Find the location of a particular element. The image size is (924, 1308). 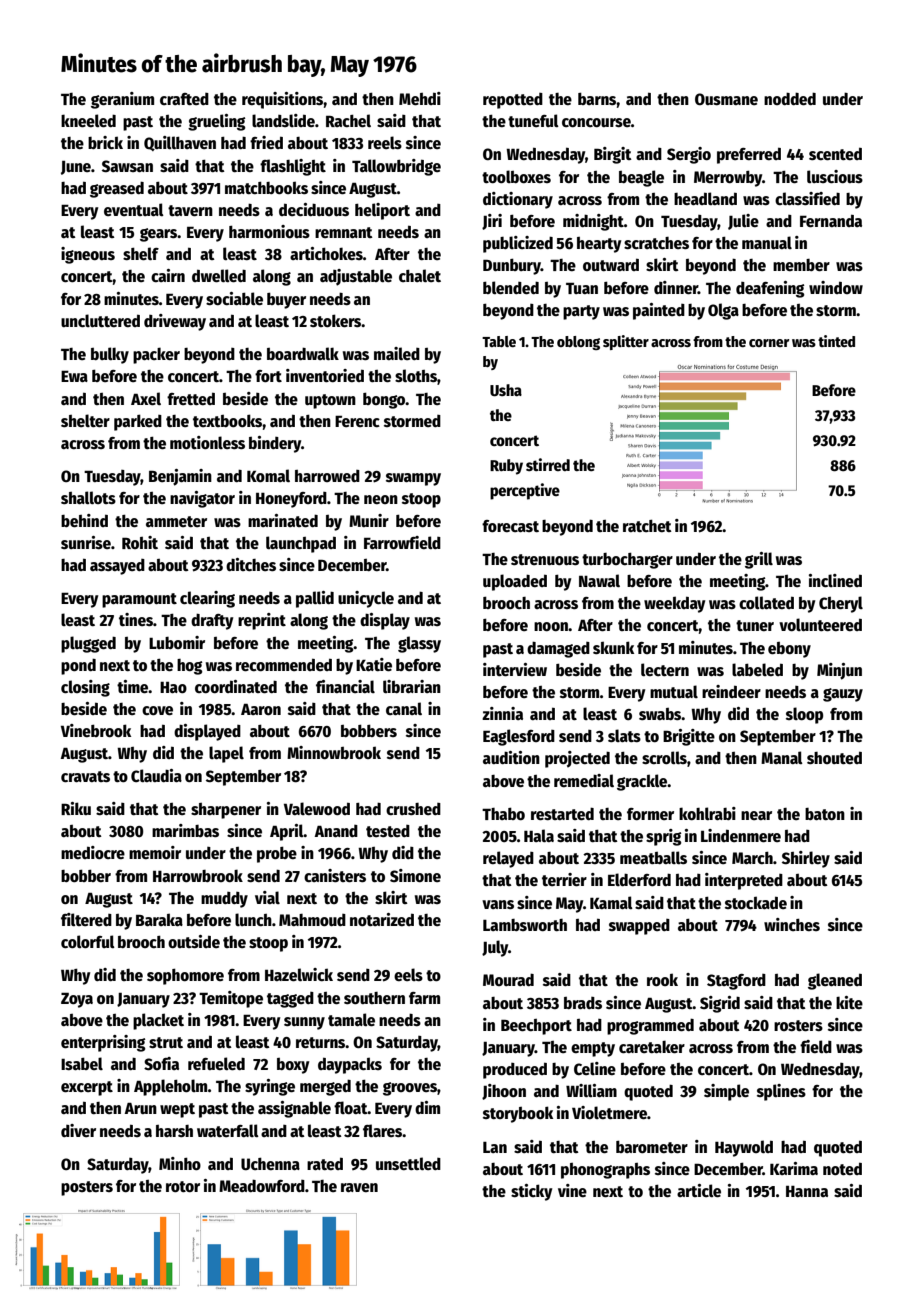

Shirley is located at coordinates (806, 859).
